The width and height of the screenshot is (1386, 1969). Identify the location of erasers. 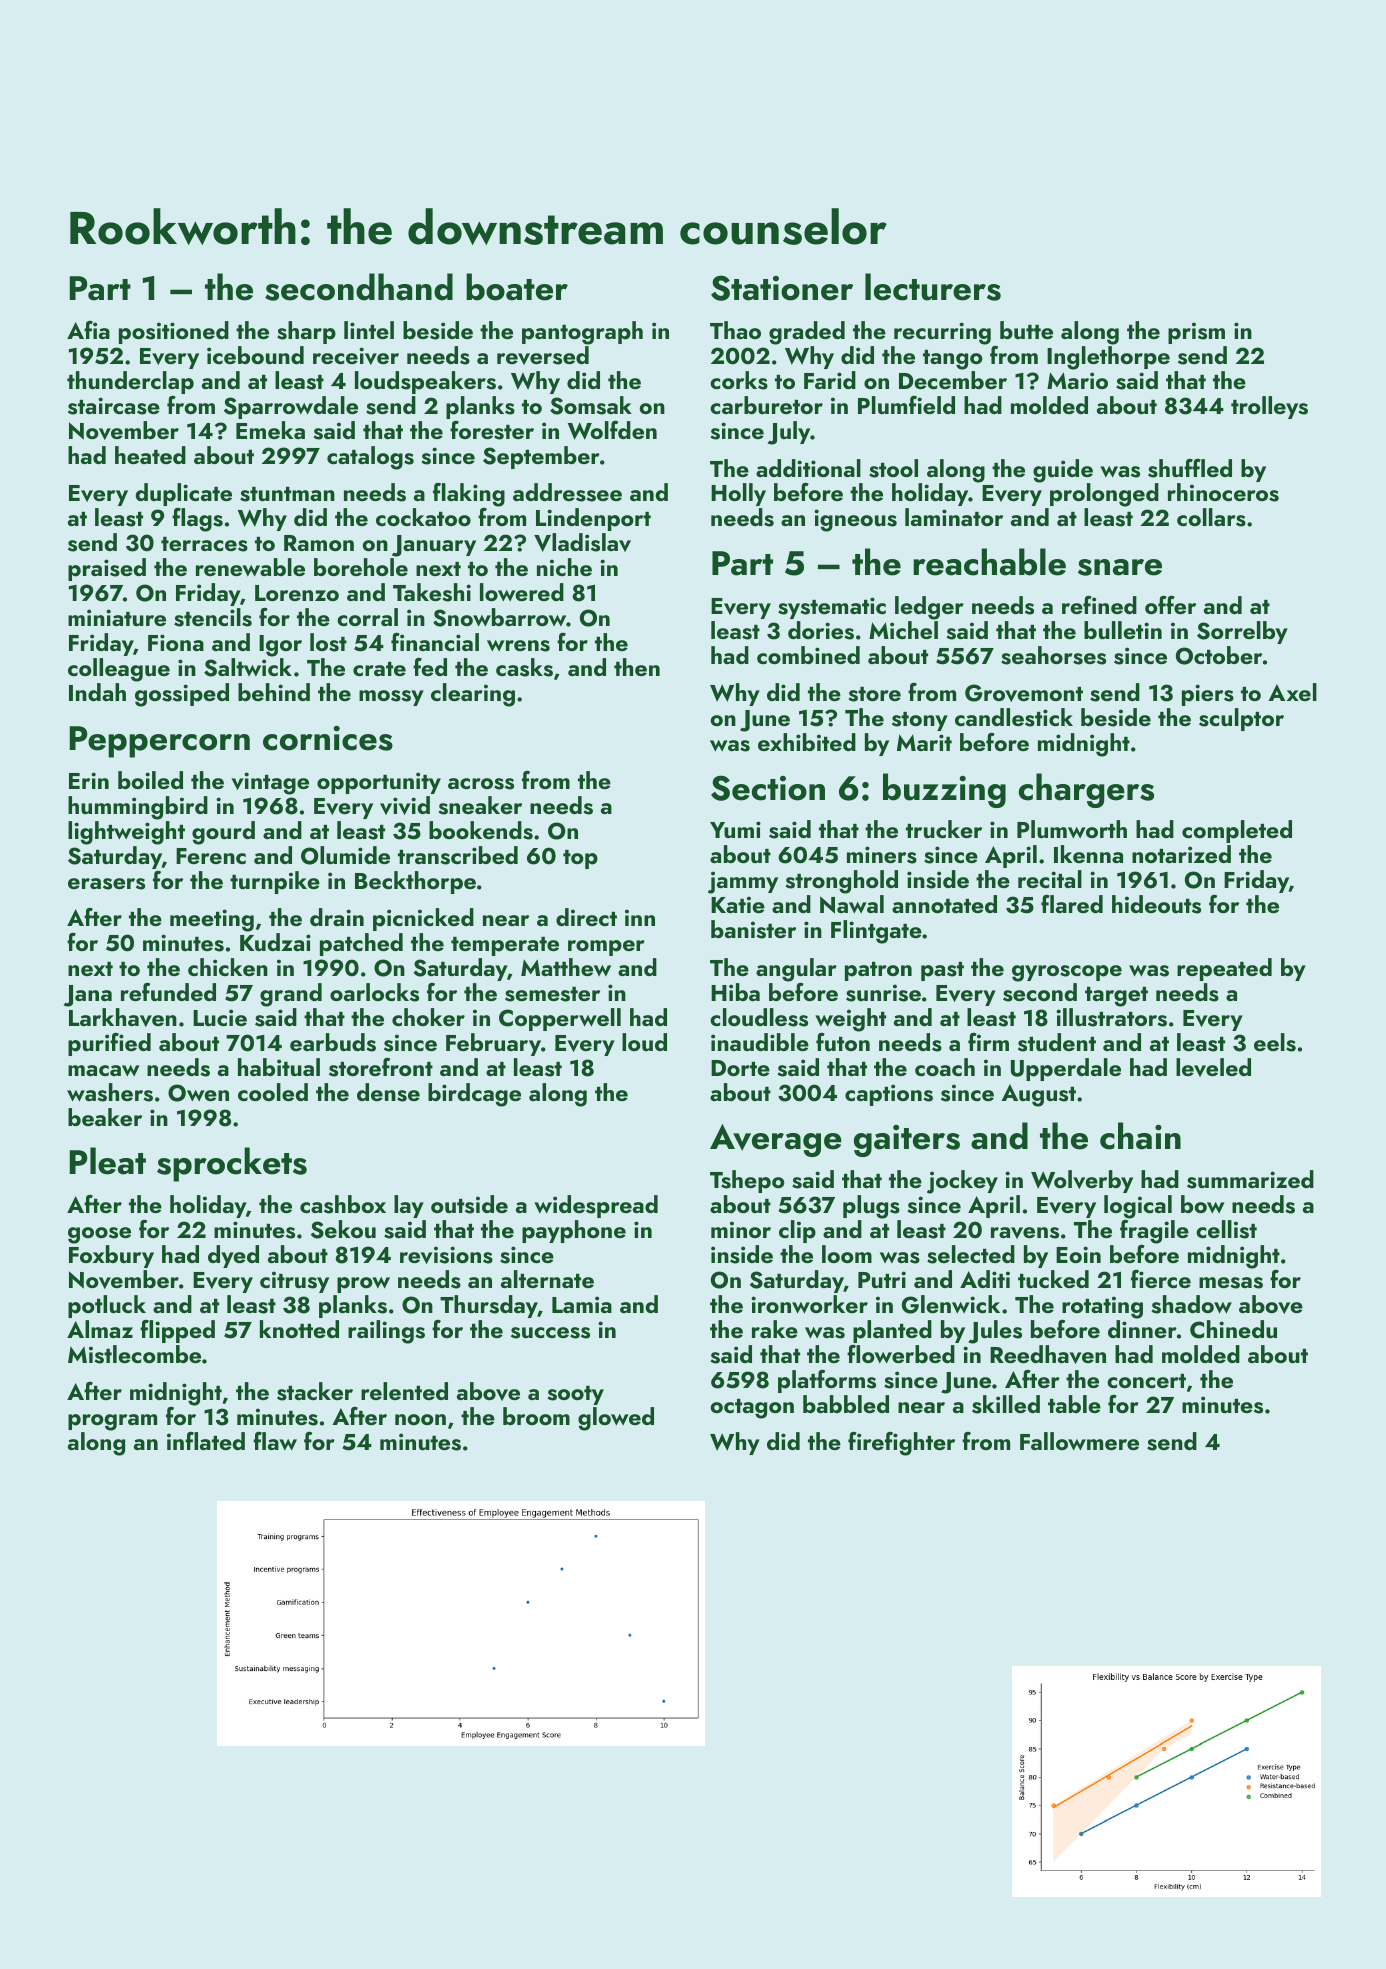
(106, 884).
